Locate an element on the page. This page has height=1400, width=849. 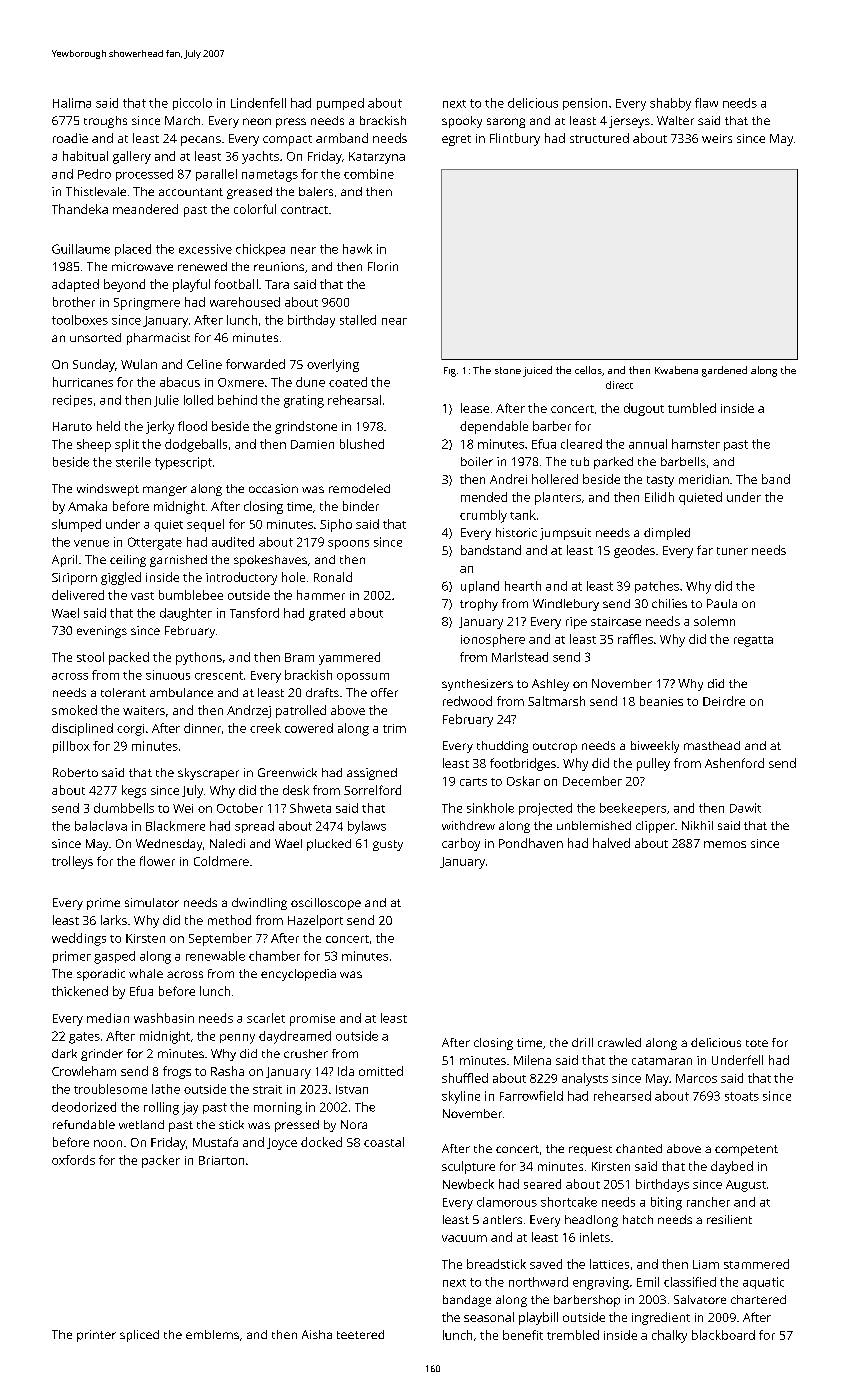
printer is located at coordinates (96, 1336).
